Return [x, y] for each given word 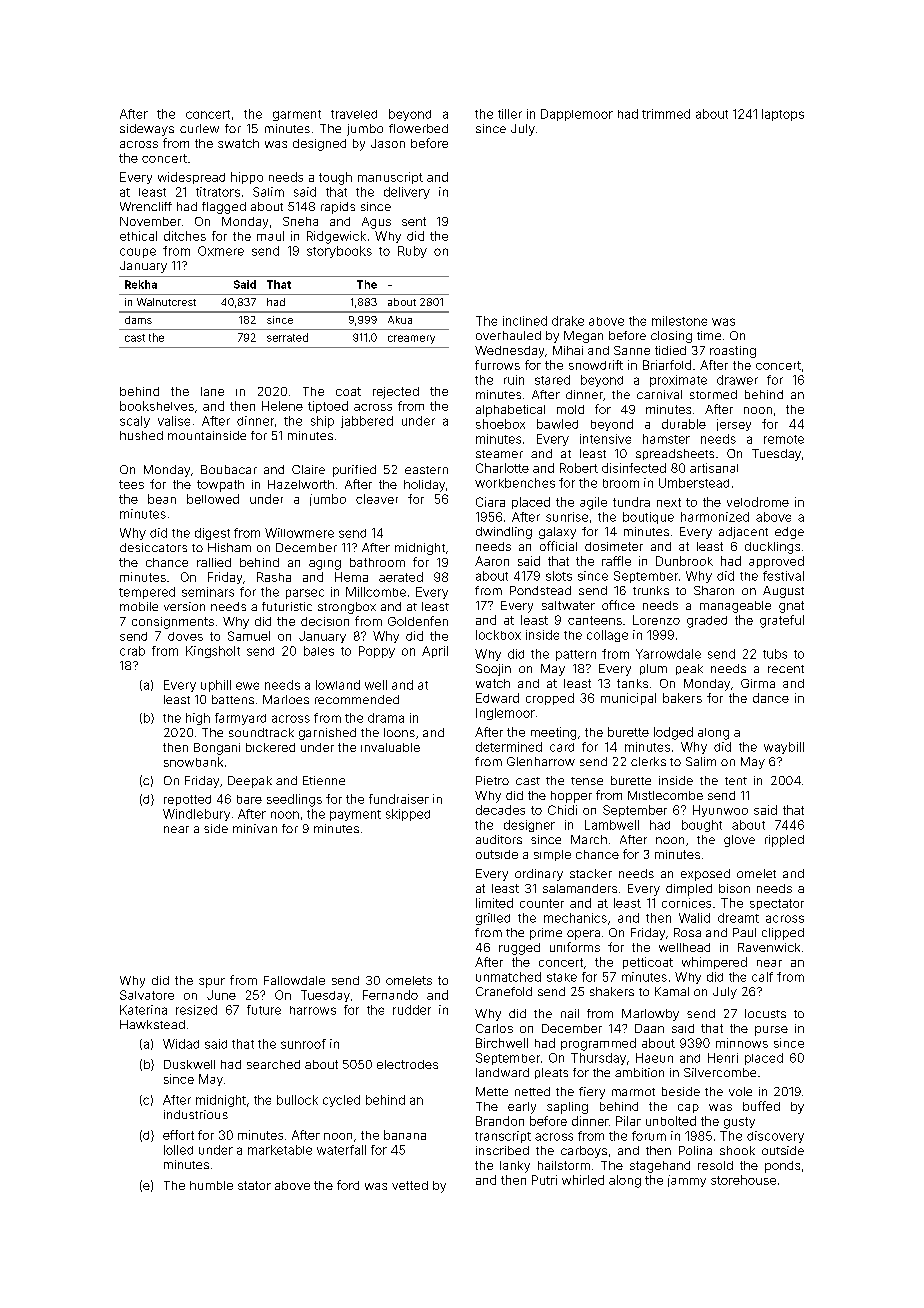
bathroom [377, 562]
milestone [679, 321]
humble [211, 1185]
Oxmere [221, 251]
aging [325, 565]
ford [348, 1185]
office [618, 605]
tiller [510, 114]
